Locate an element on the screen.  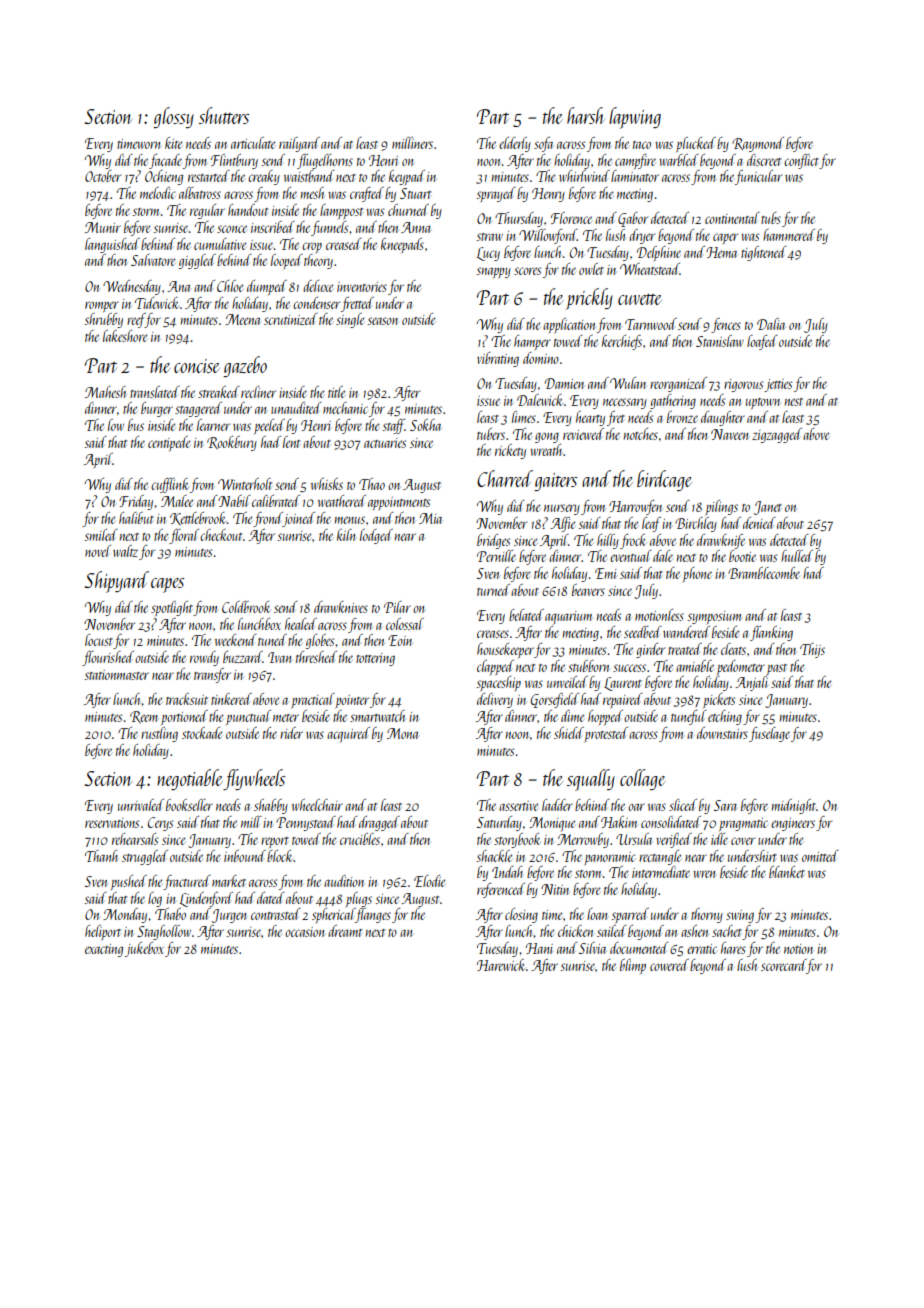
October is located at coordinates (103, 176).
